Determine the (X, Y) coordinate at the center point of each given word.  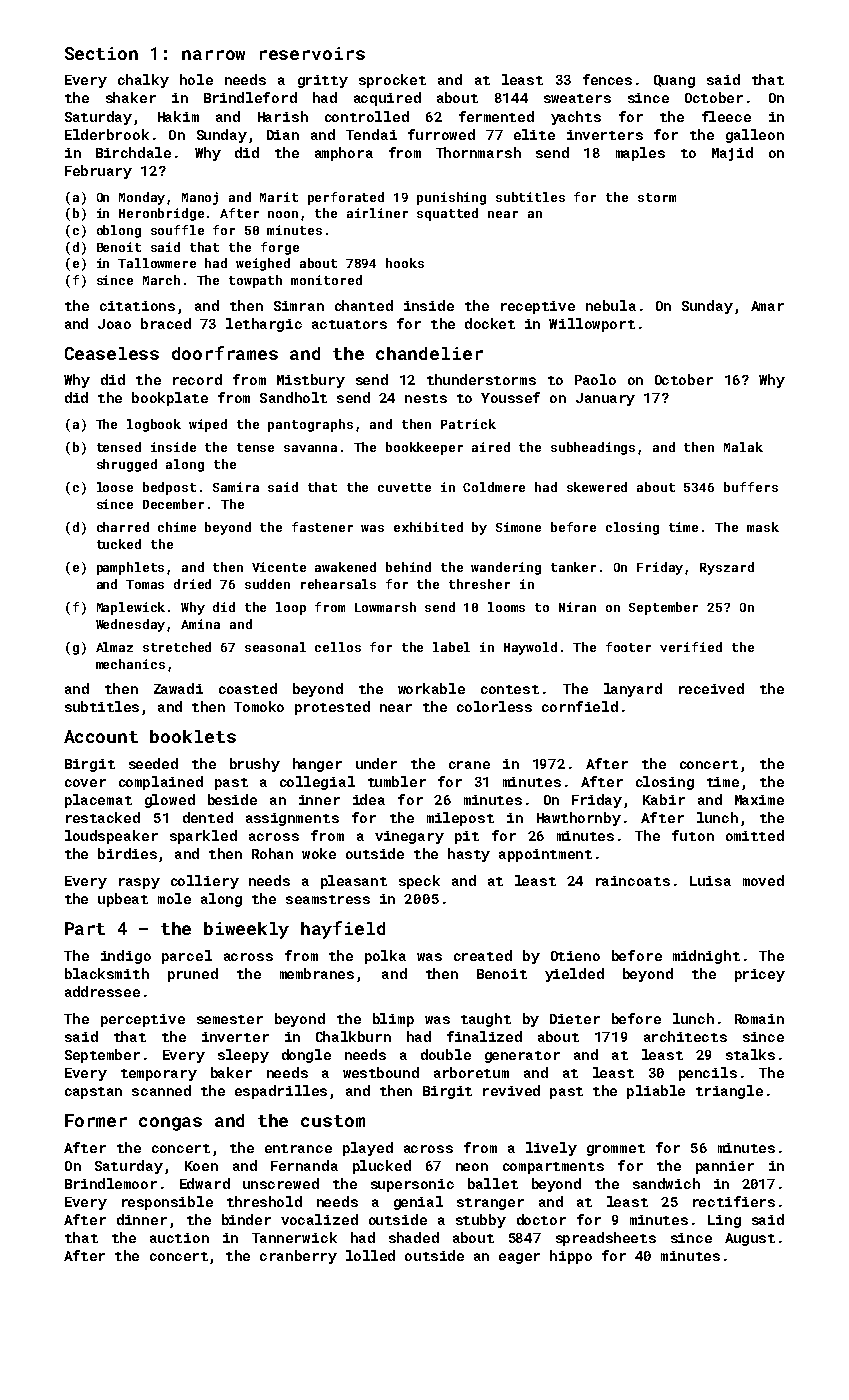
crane (469, 765)
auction (179, 1238)
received (711, 688)
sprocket (392, 81)
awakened (345, 567)
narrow (213, 55)
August (750, 1239)
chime (177, 527)
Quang (674, 81)
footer (628, 647)
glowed (170, 801)
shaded (414, 1237)
